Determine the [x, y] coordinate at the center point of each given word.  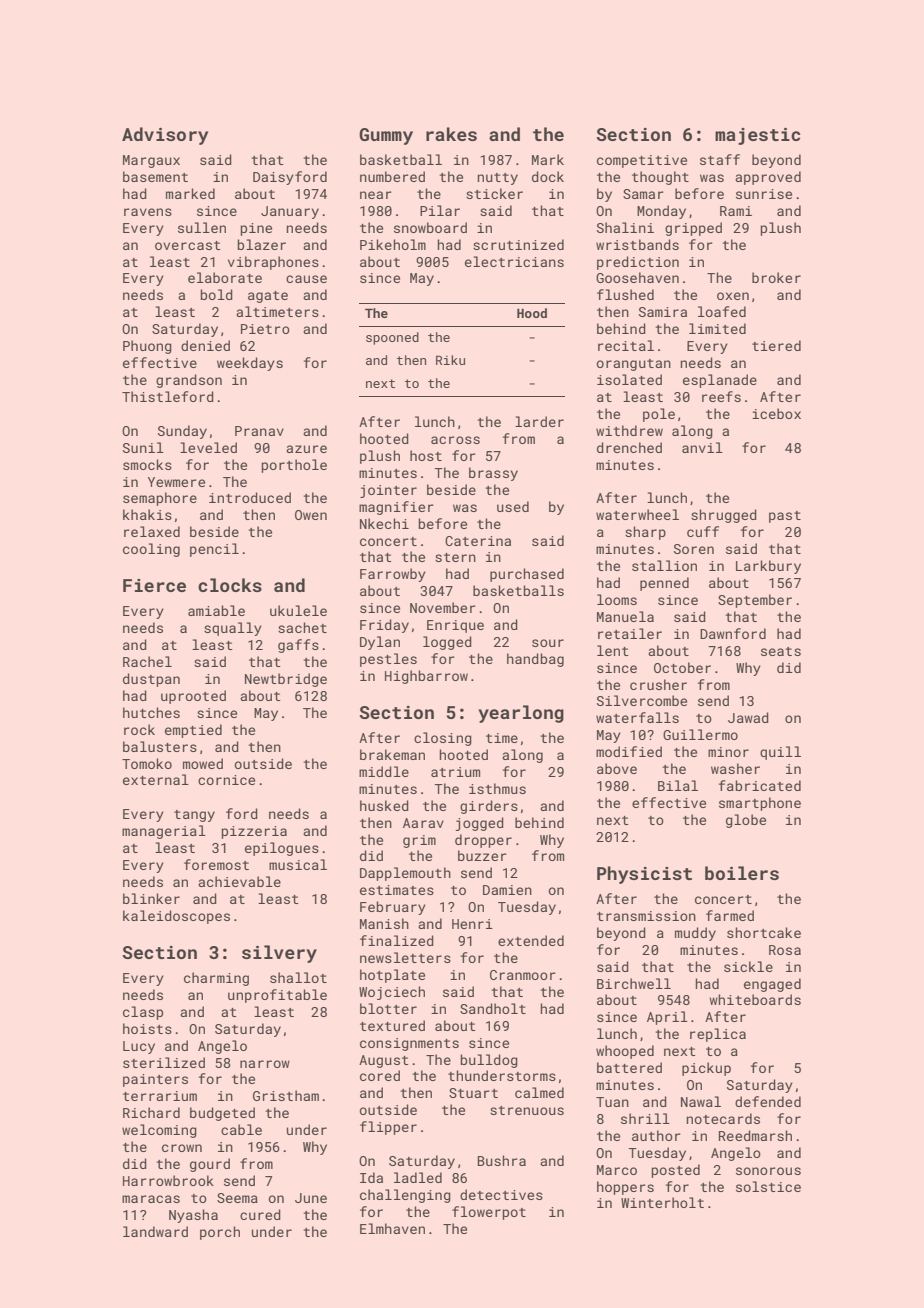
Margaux [151, 161]
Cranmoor [523, 975]
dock [548, 176]
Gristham [286, 1095]
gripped [693, 229]
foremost [216, 864]
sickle [748, 966]
